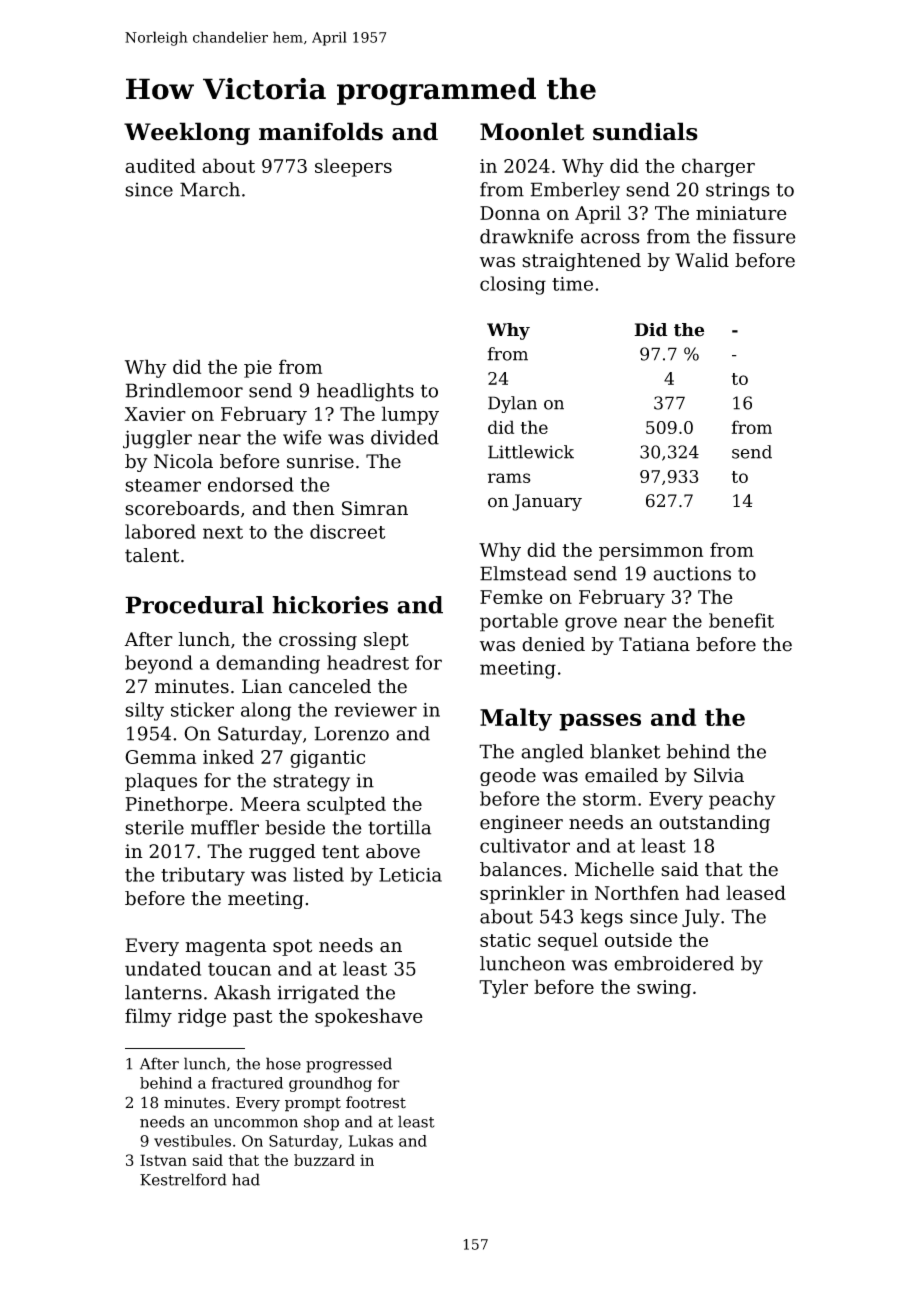 The width and height of the screenshot is (924, 1314). What do you see at coordinates (330, 605) in the screenshot?
I see `hickories` at bounding box center [330, 605].
